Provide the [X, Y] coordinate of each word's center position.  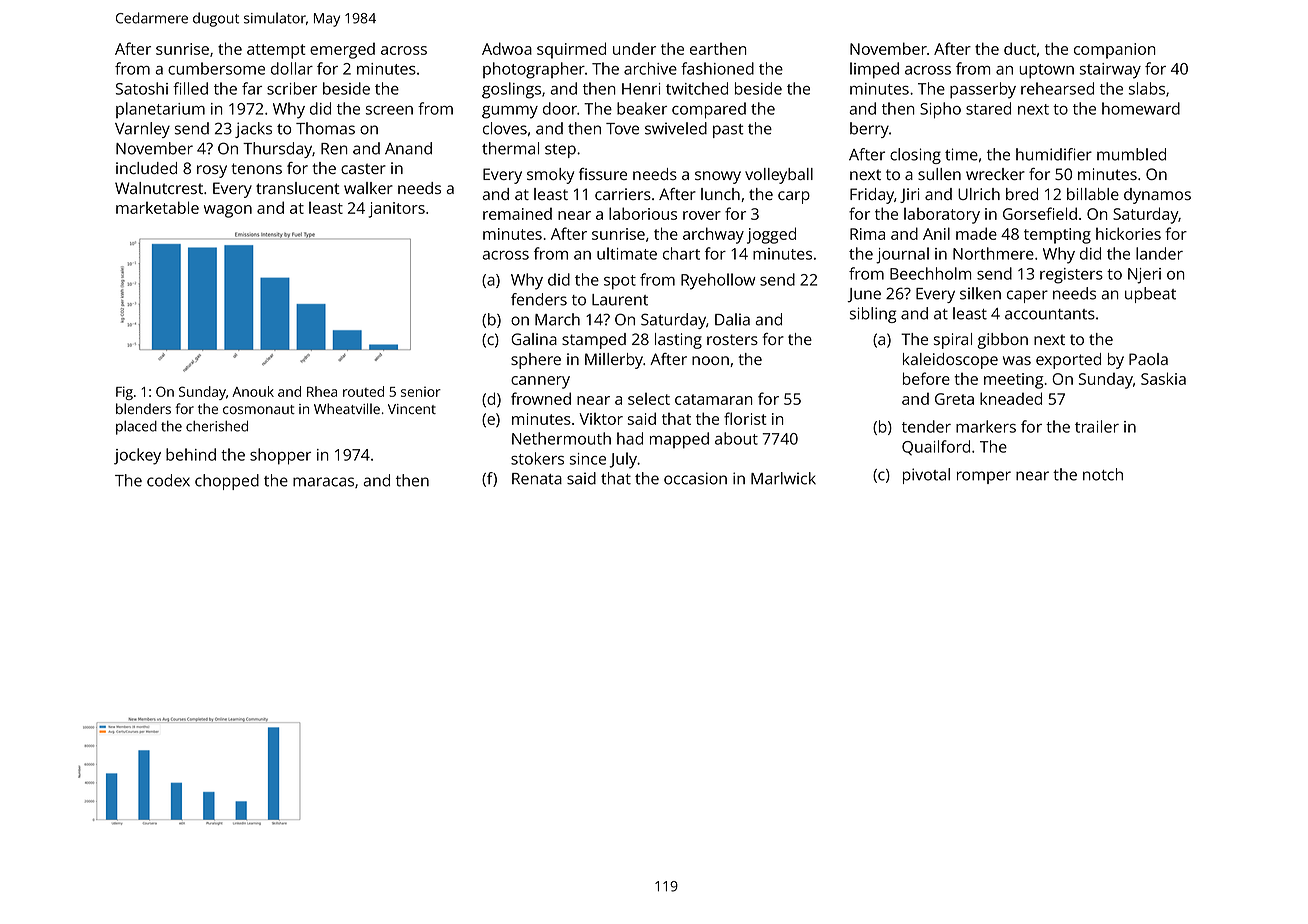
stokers [537, 458]
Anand [408, 148]
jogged [771, 235]
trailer [1097, 426]
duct [1020, 48]
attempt [276, 51]
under [634, 48]
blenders [143, 408]
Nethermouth [561, 438]
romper [984, 477]
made [976, 233]
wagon [228, 211]
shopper [280, 456]
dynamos [1157, 196]
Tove [622, 129]
